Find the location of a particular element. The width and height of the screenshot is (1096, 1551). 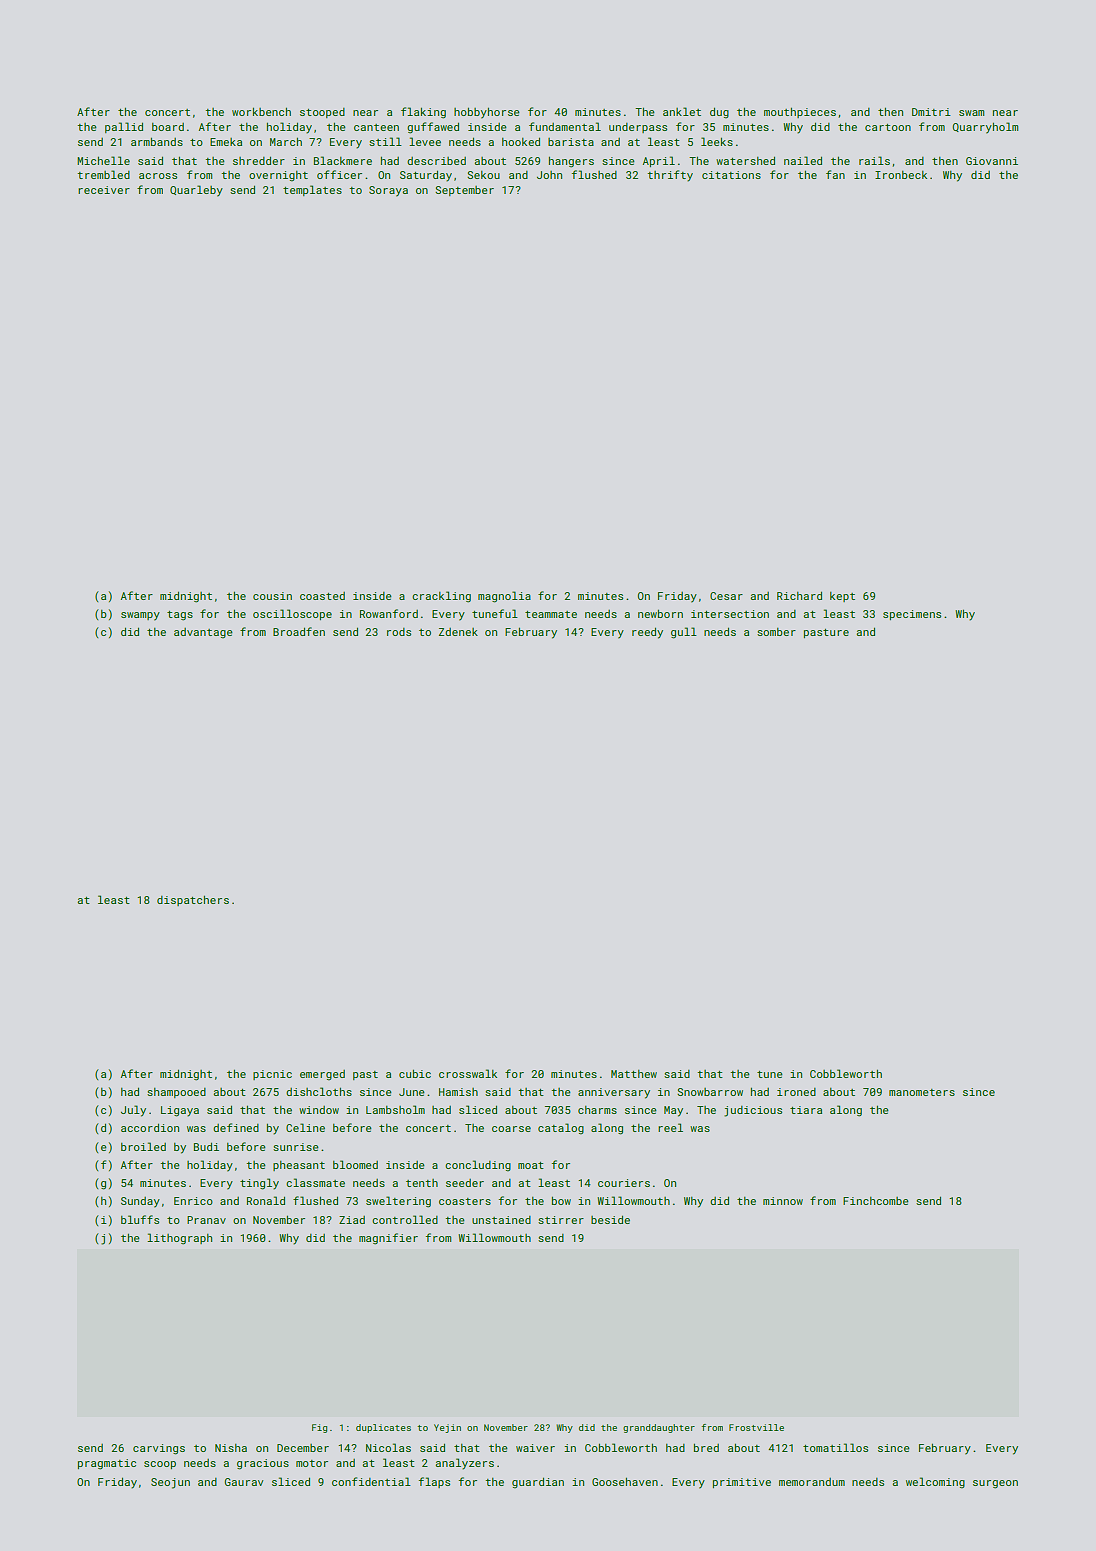

Quarleby is located at coordinates (196, 191).
